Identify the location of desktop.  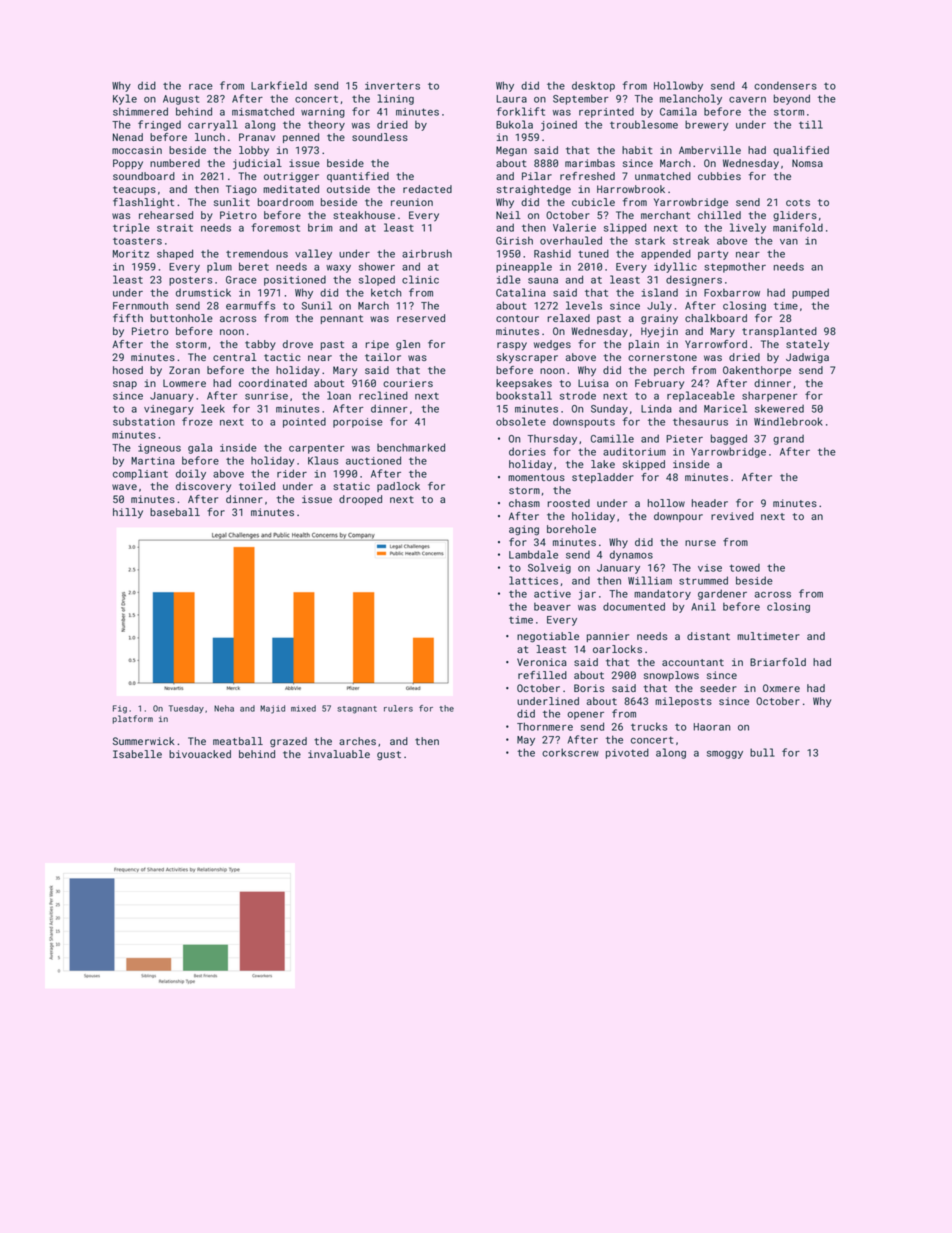
(593, 86).
